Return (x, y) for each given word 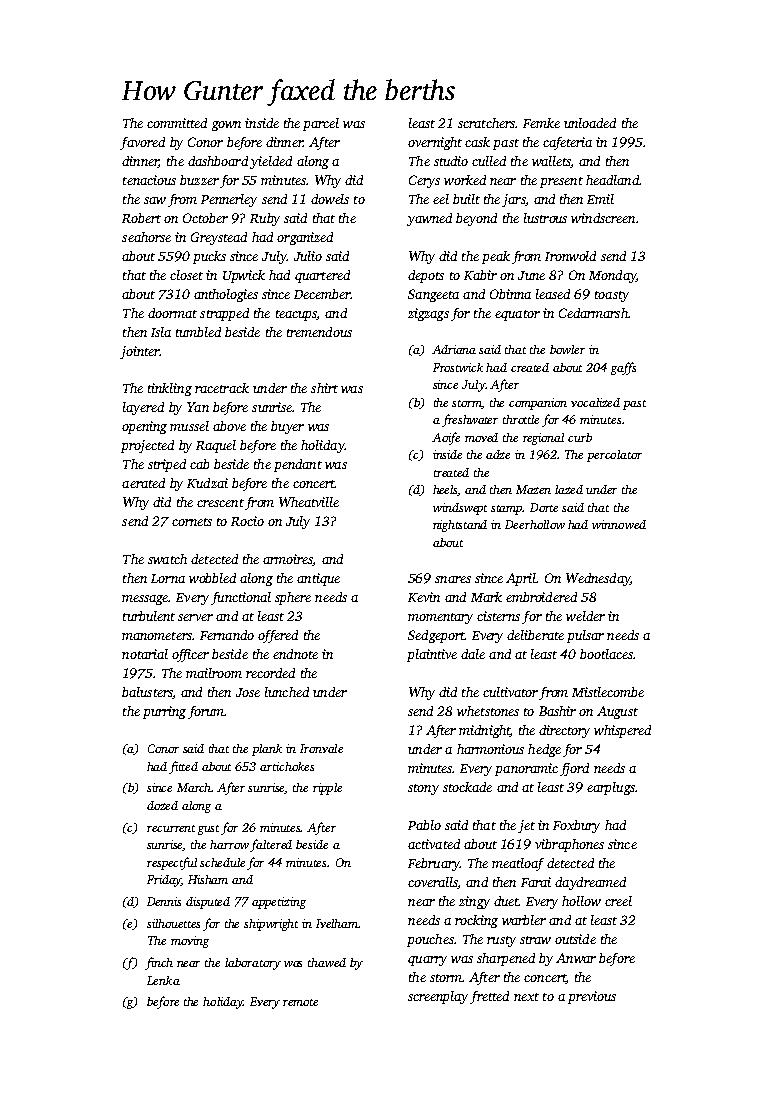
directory (564, 731)
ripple (327, 789)
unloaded (590, 123)
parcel (321, 124)
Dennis (164, 901)
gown (226, 126)
